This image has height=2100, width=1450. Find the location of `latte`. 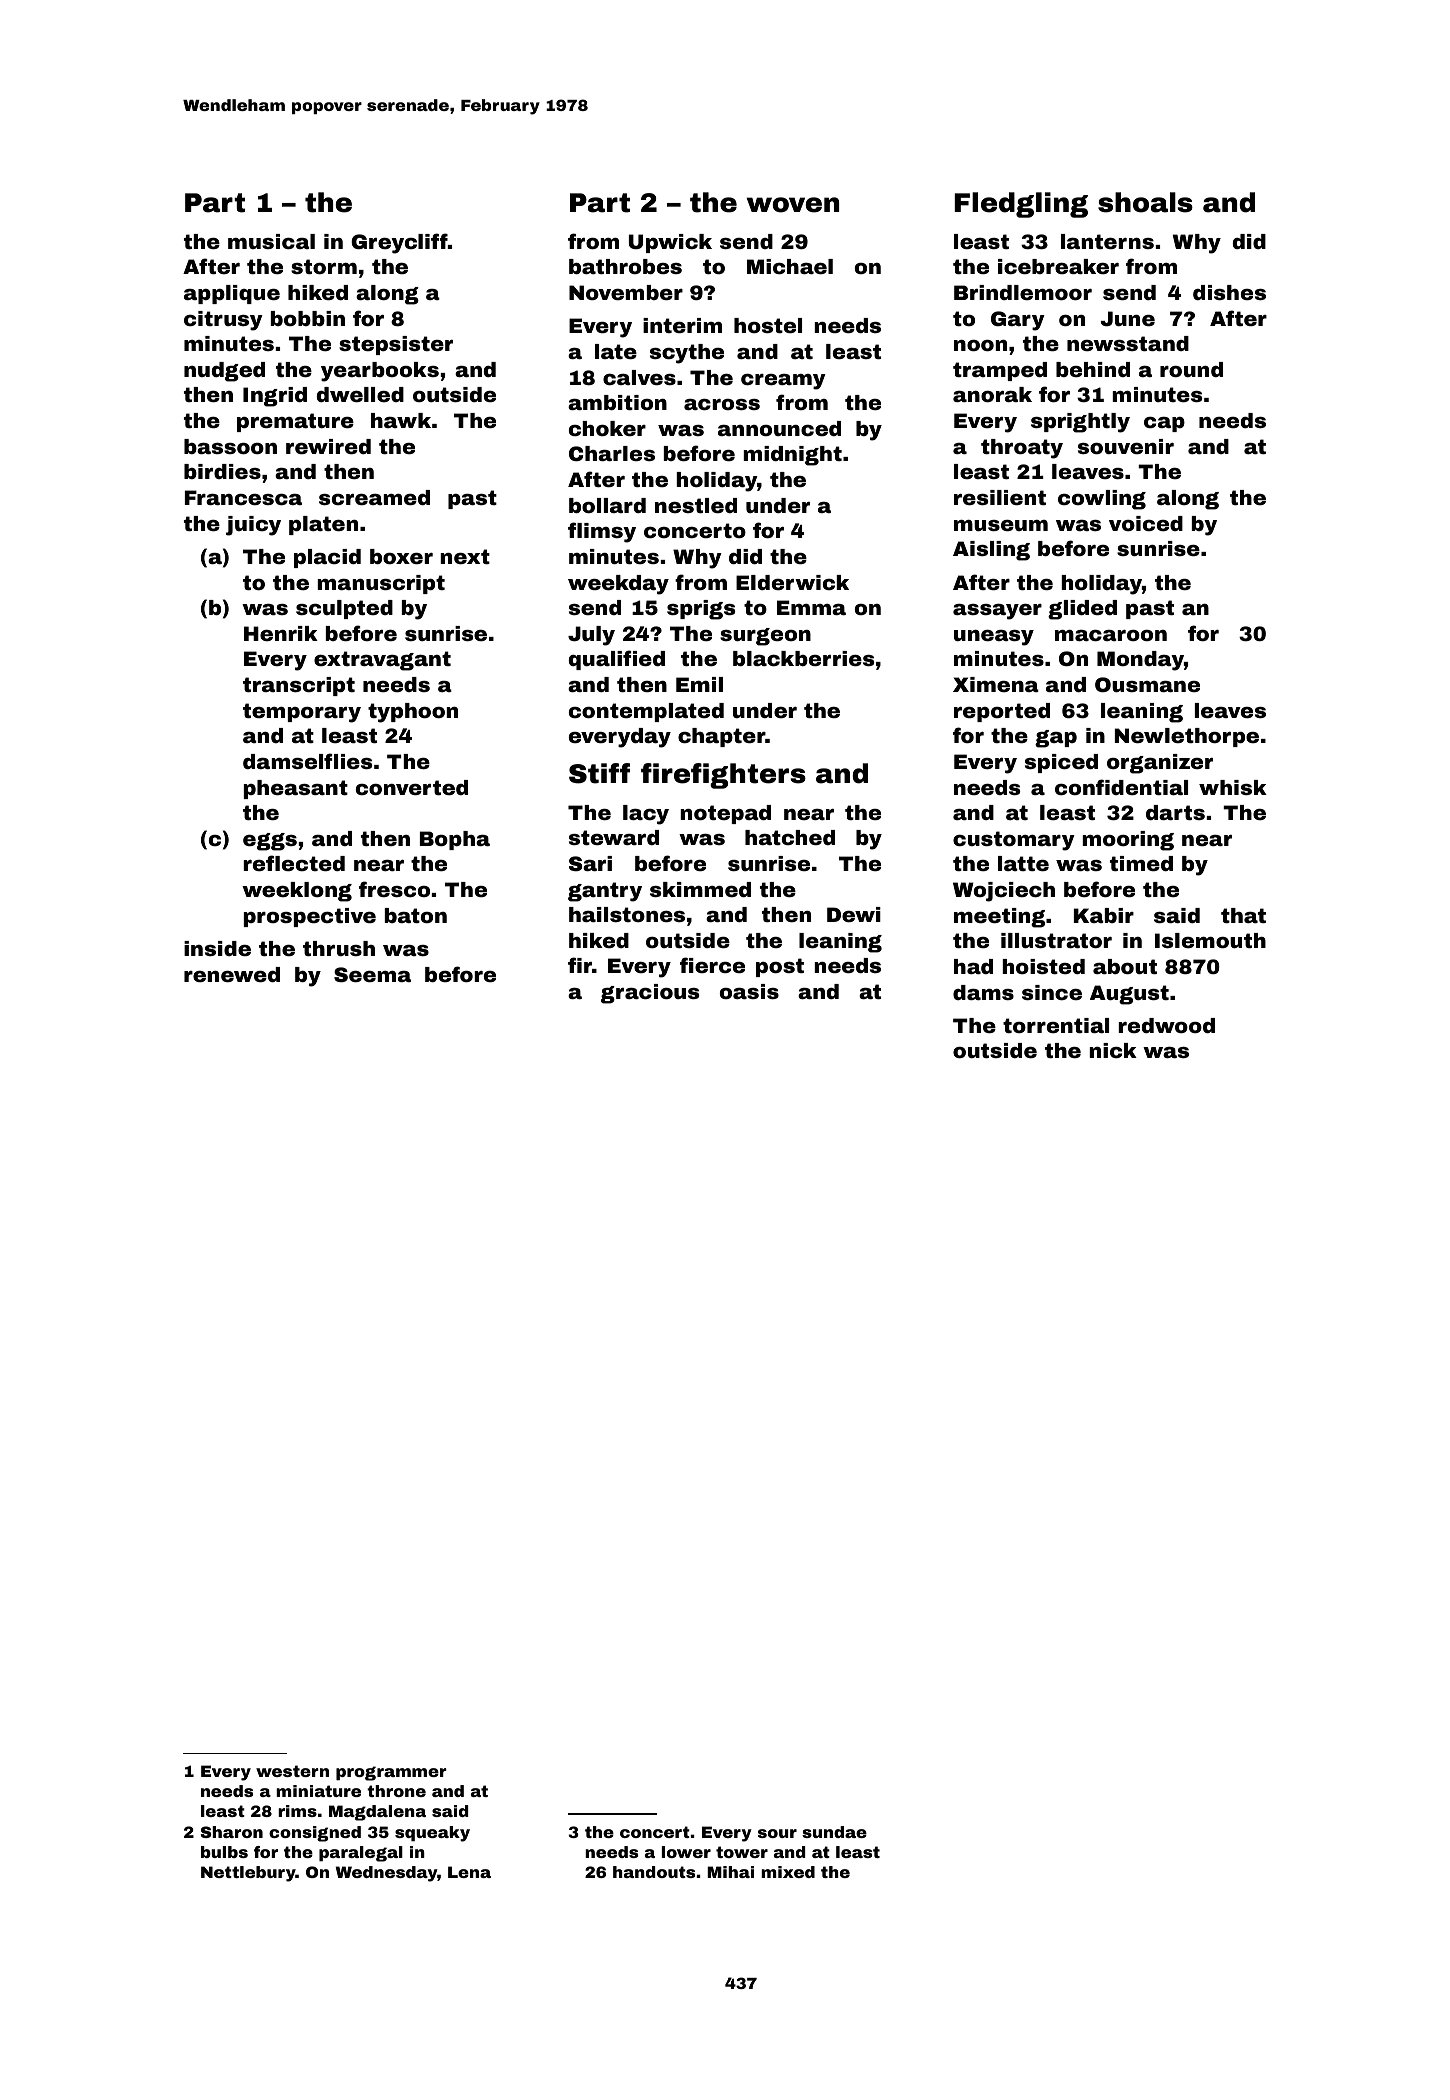

latte is located at coordinates (1023, 863).
